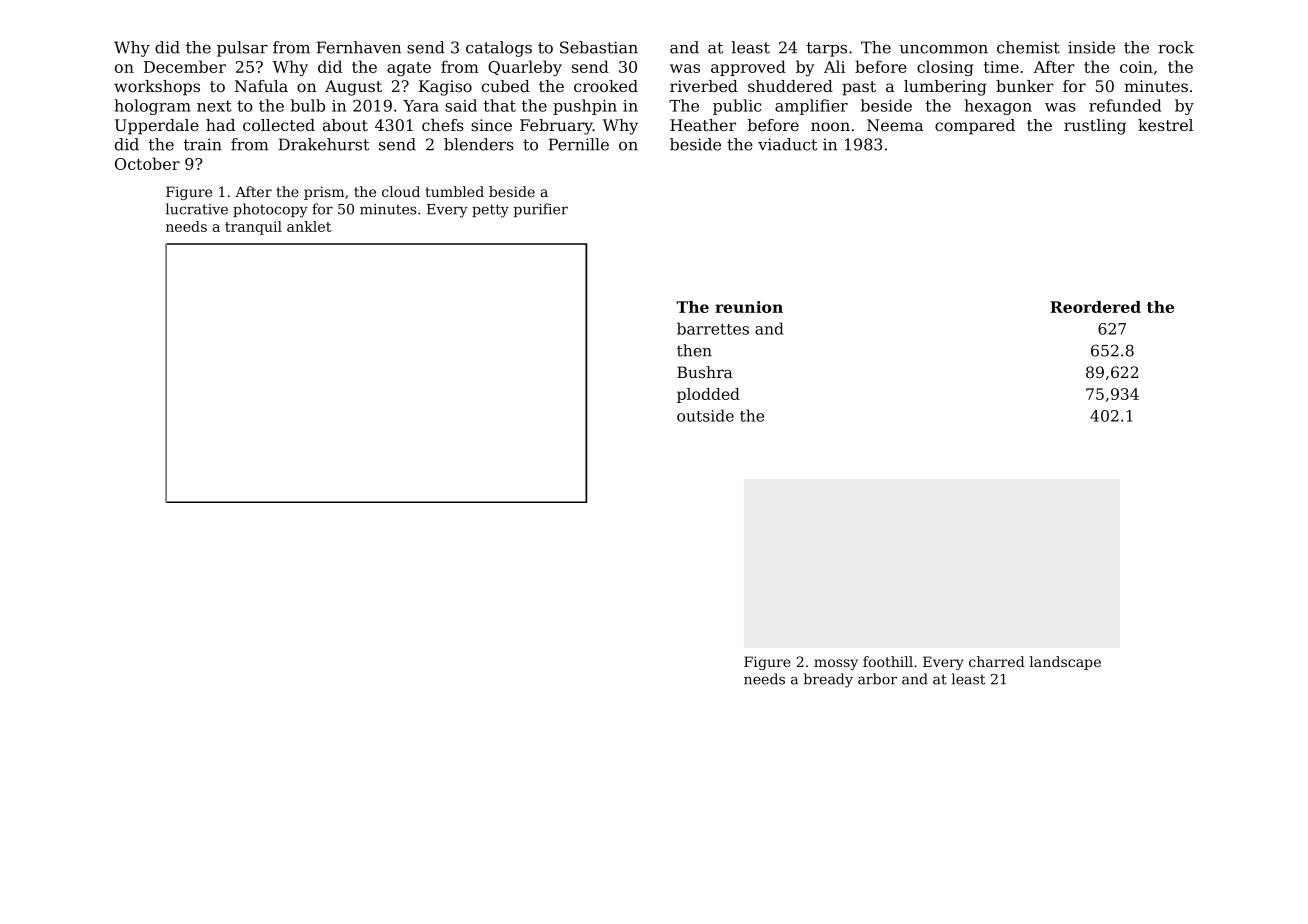 The image size is (1308, 924). Describe the element at coordinates (1095, 307) in the screenshot. I see `Reordered` at that location.
